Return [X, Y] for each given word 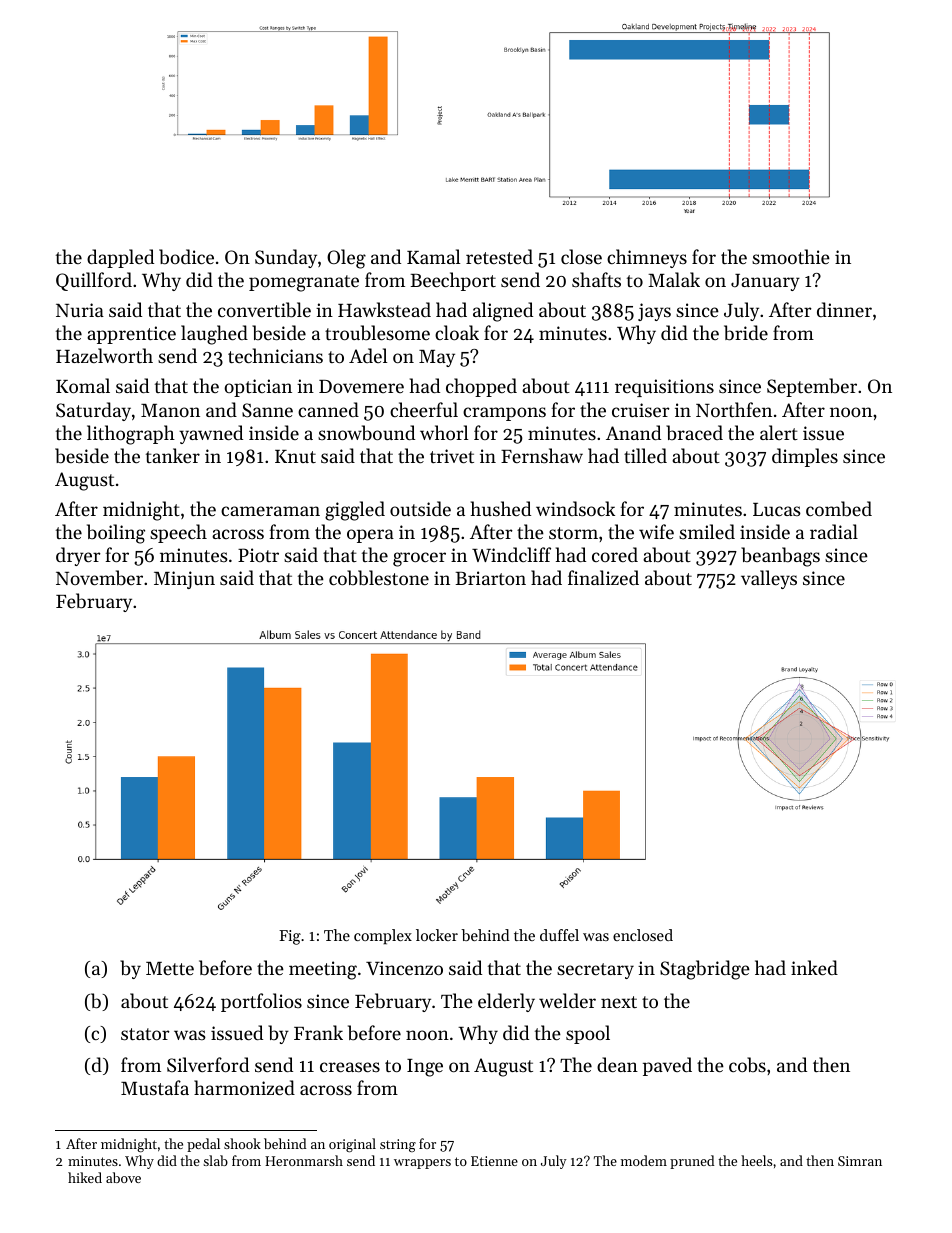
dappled [120, 258]
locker [437, 935]
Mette [170, 968]
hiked [85, 1177]
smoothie [791, 256]
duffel [559, 935]
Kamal [433, 256]
